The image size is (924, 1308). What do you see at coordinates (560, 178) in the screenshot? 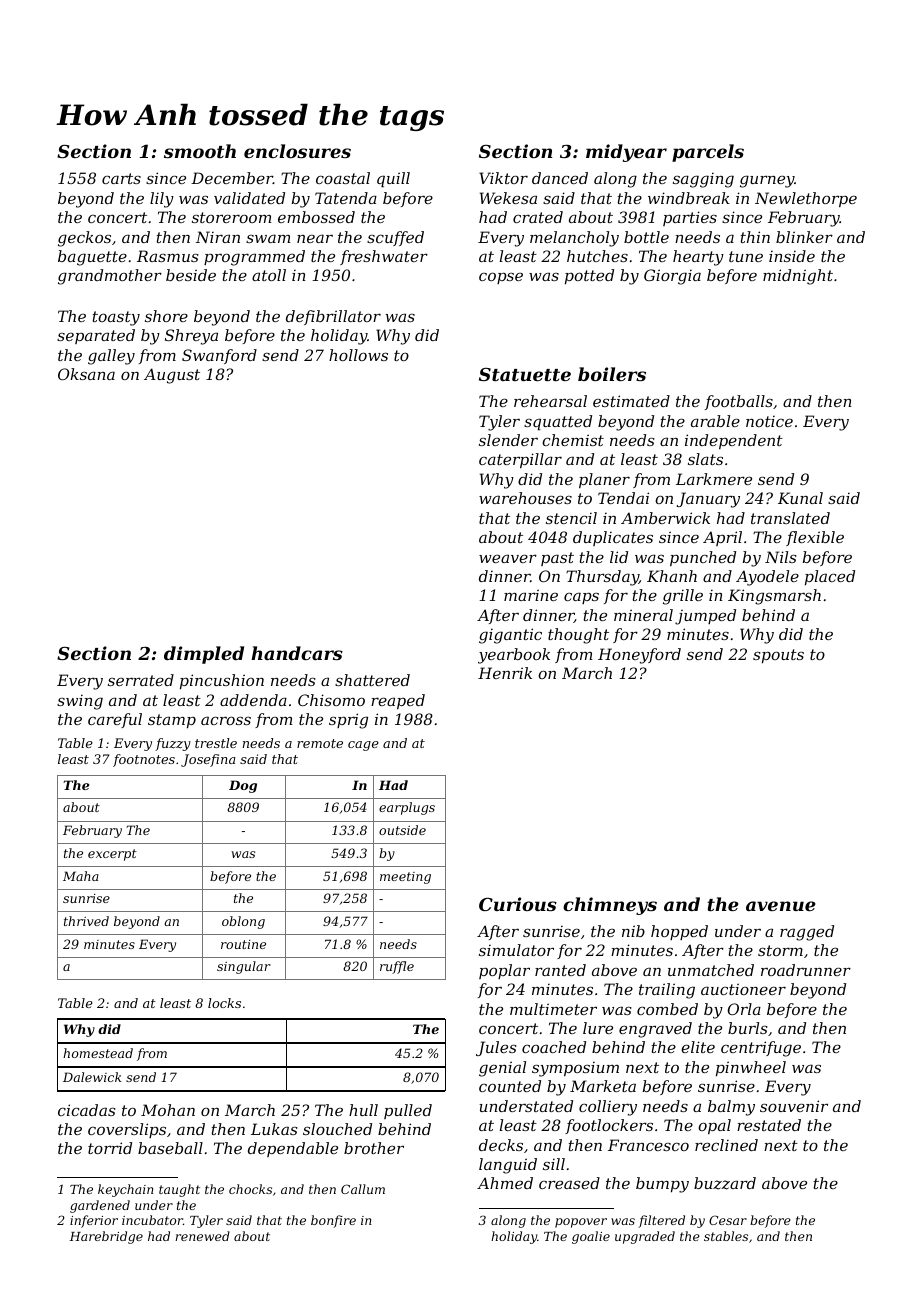
I see `danced` at bounding box center [560, 178].
